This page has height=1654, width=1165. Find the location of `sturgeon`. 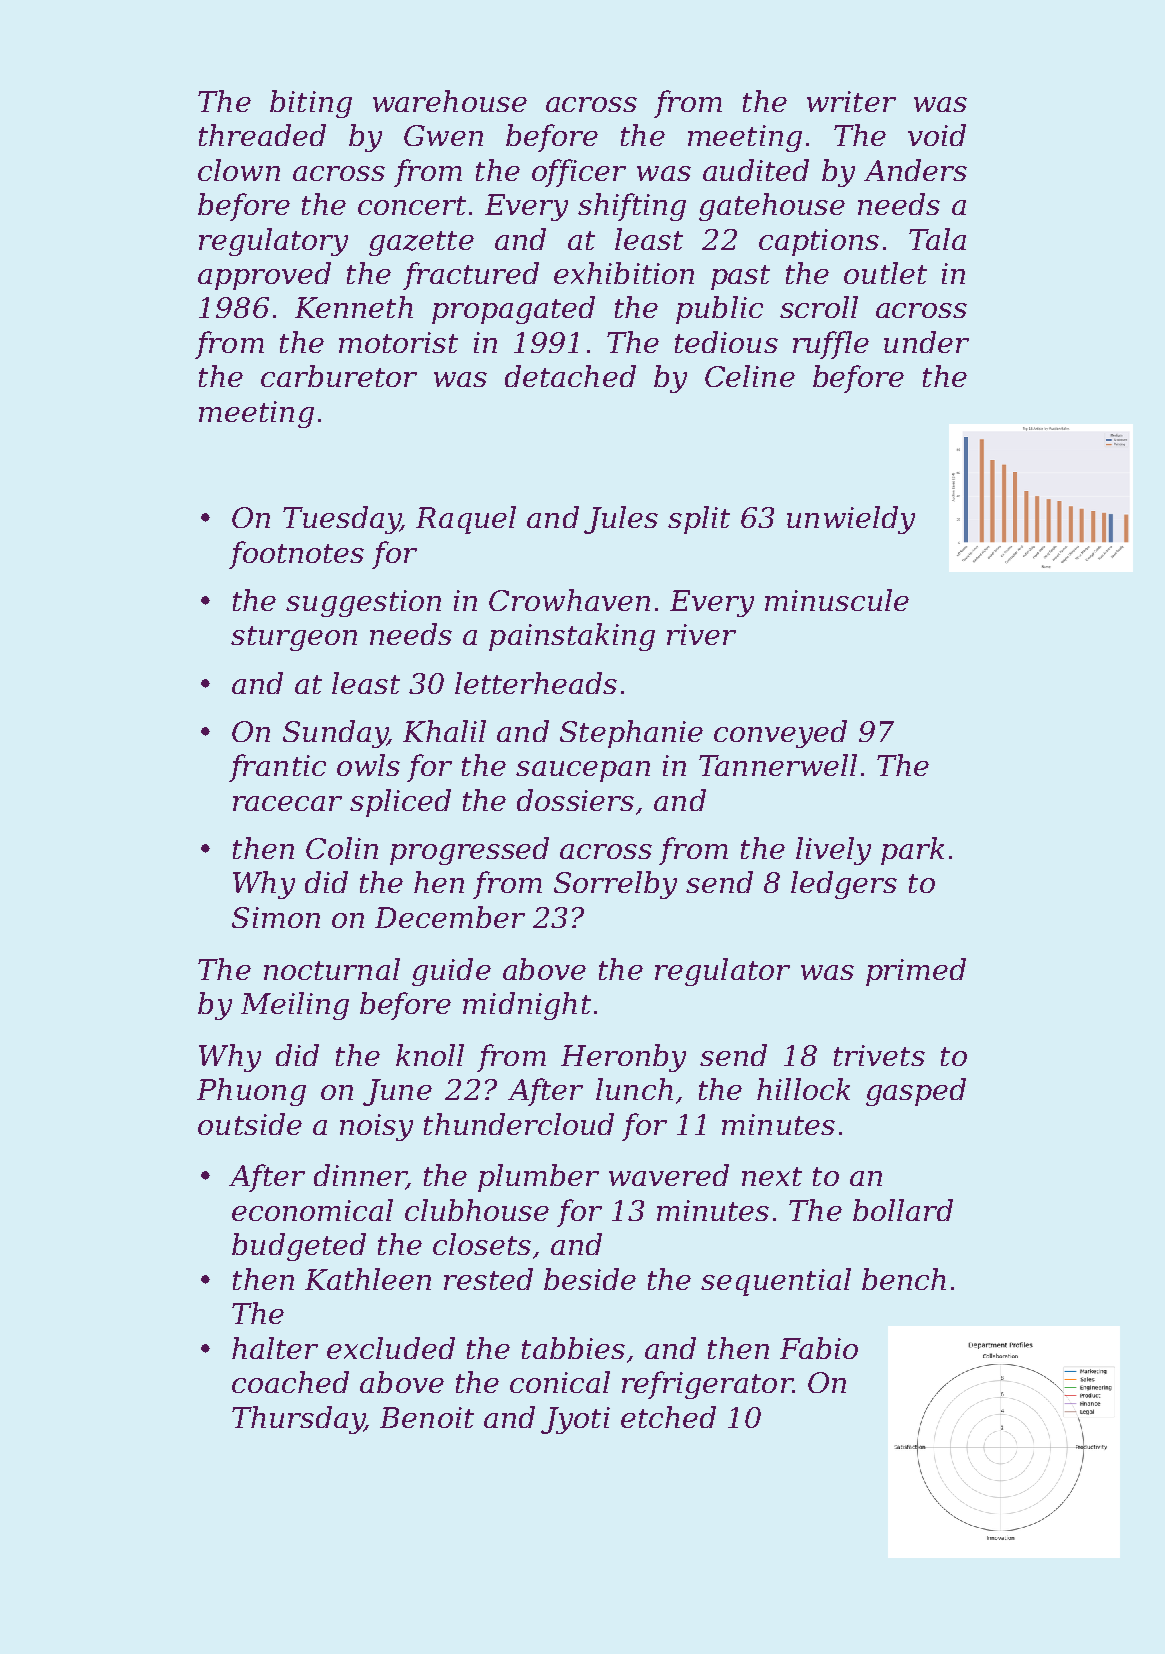

sturgeon is located at coordinates (294, 638).
